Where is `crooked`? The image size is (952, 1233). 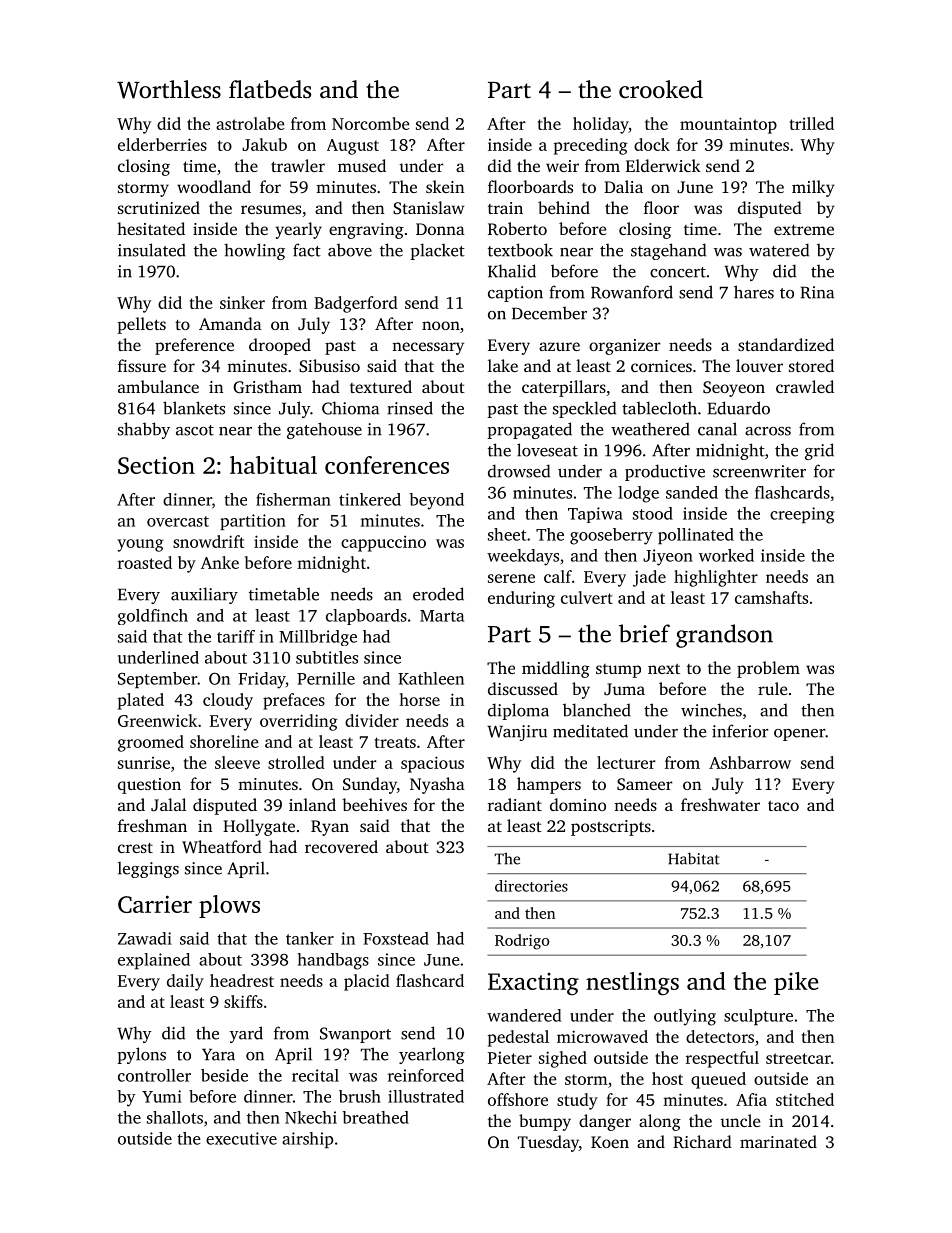 crooked is located at coordinates (661, 89).
